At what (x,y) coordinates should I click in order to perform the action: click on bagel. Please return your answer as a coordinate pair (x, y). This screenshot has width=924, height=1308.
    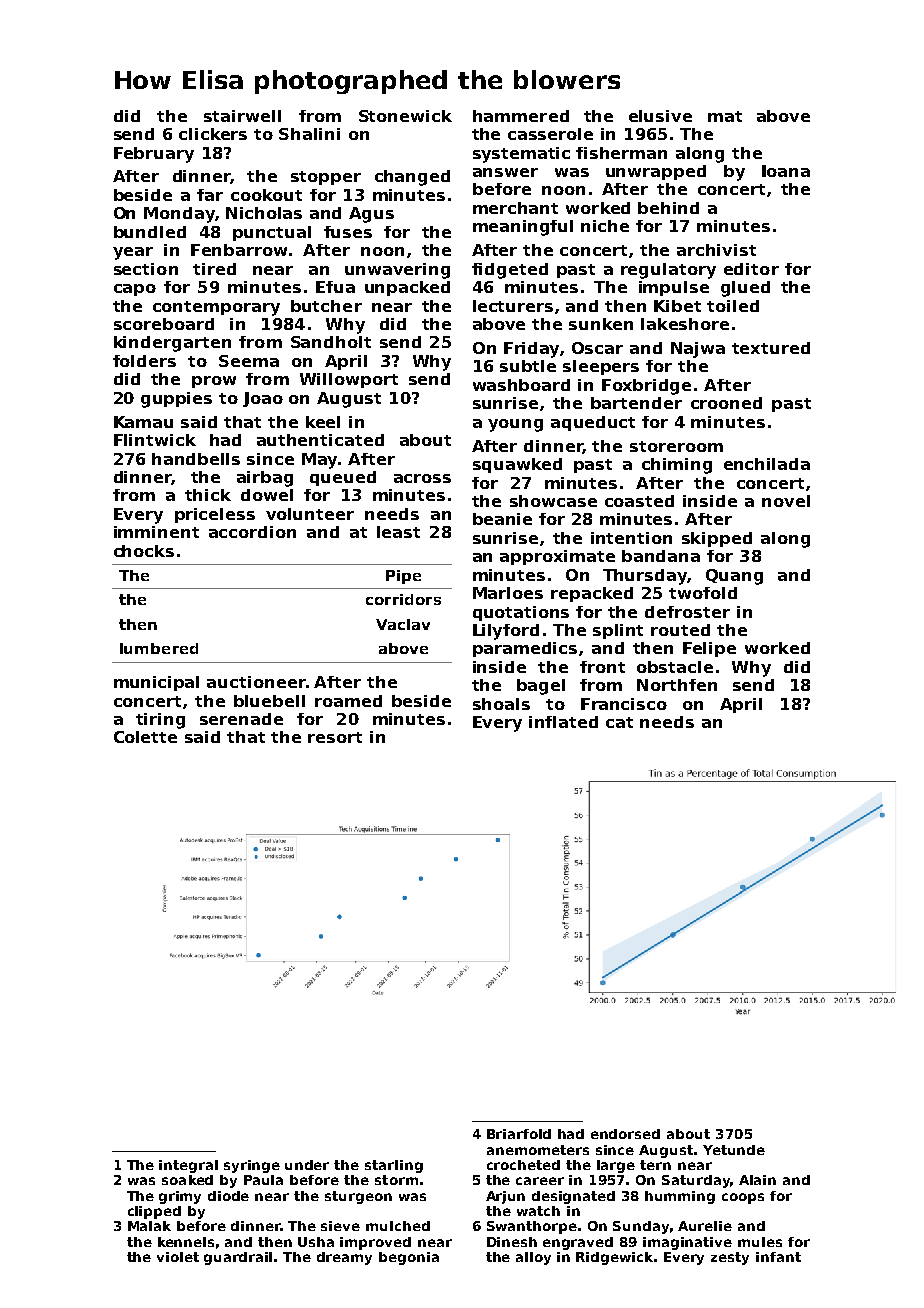
    Looking at the image, I should click on (541, 687).
